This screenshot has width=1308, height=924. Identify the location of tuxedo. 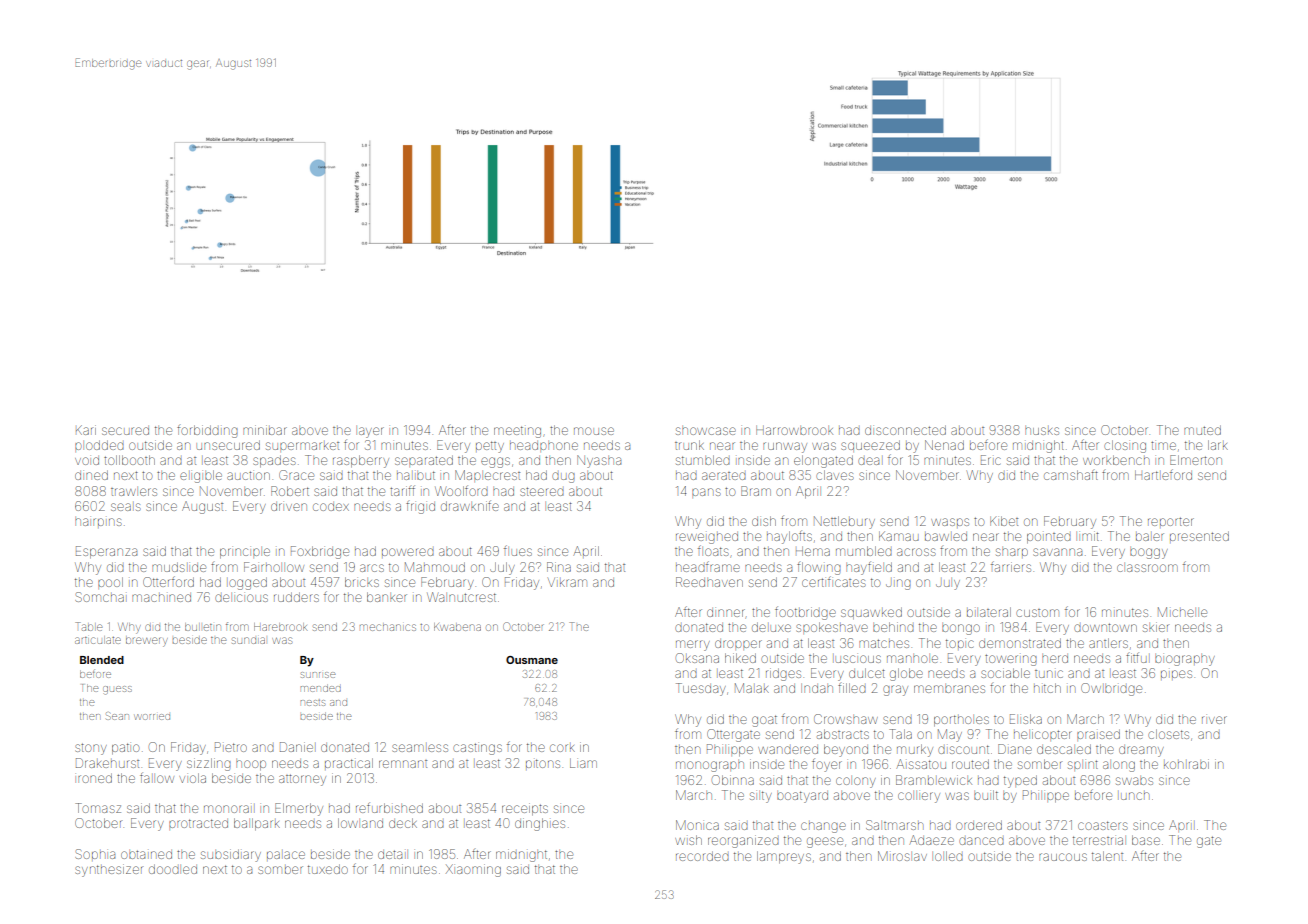
(328, 869).
